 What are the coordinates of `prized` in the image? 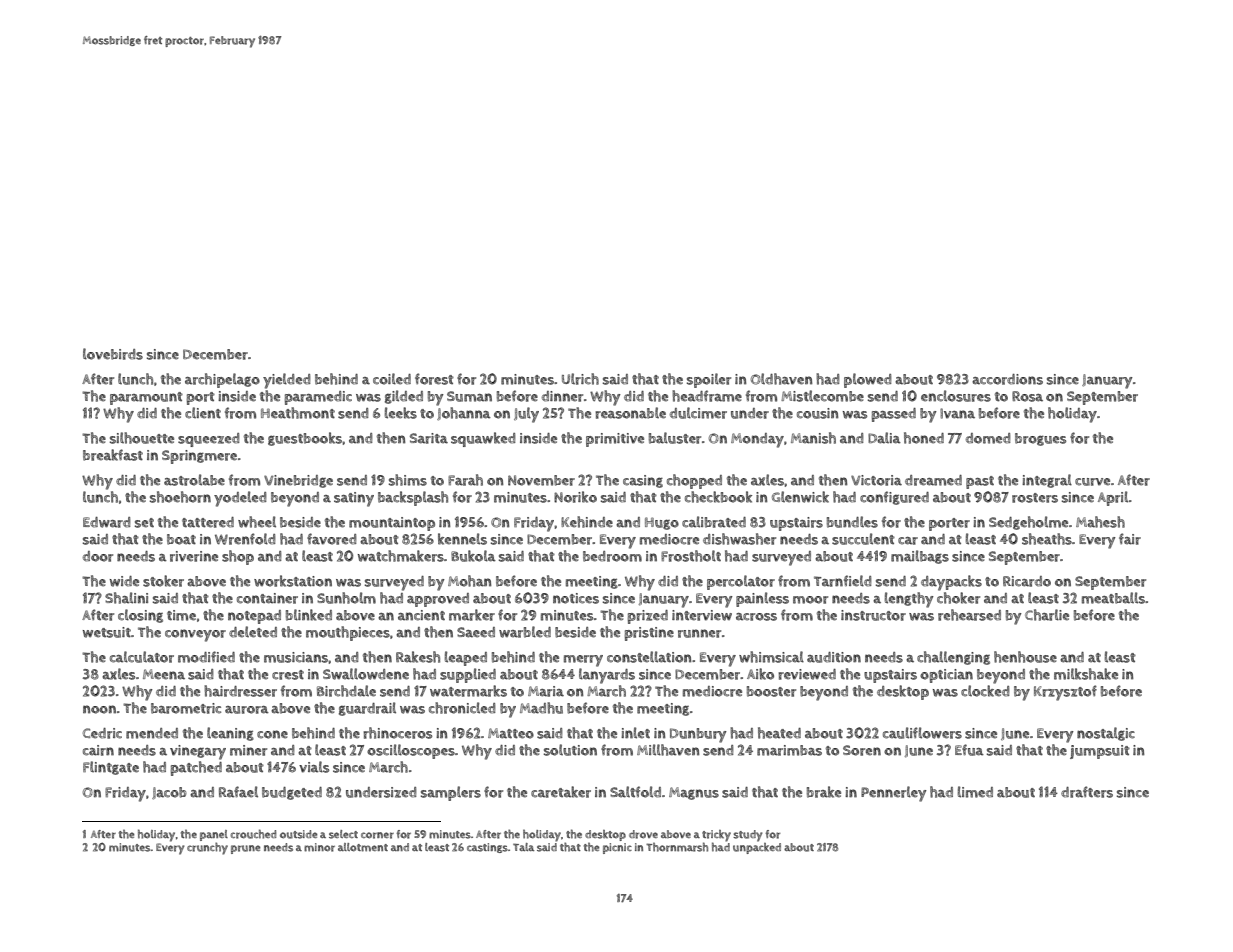 It's located at (648, 617).
